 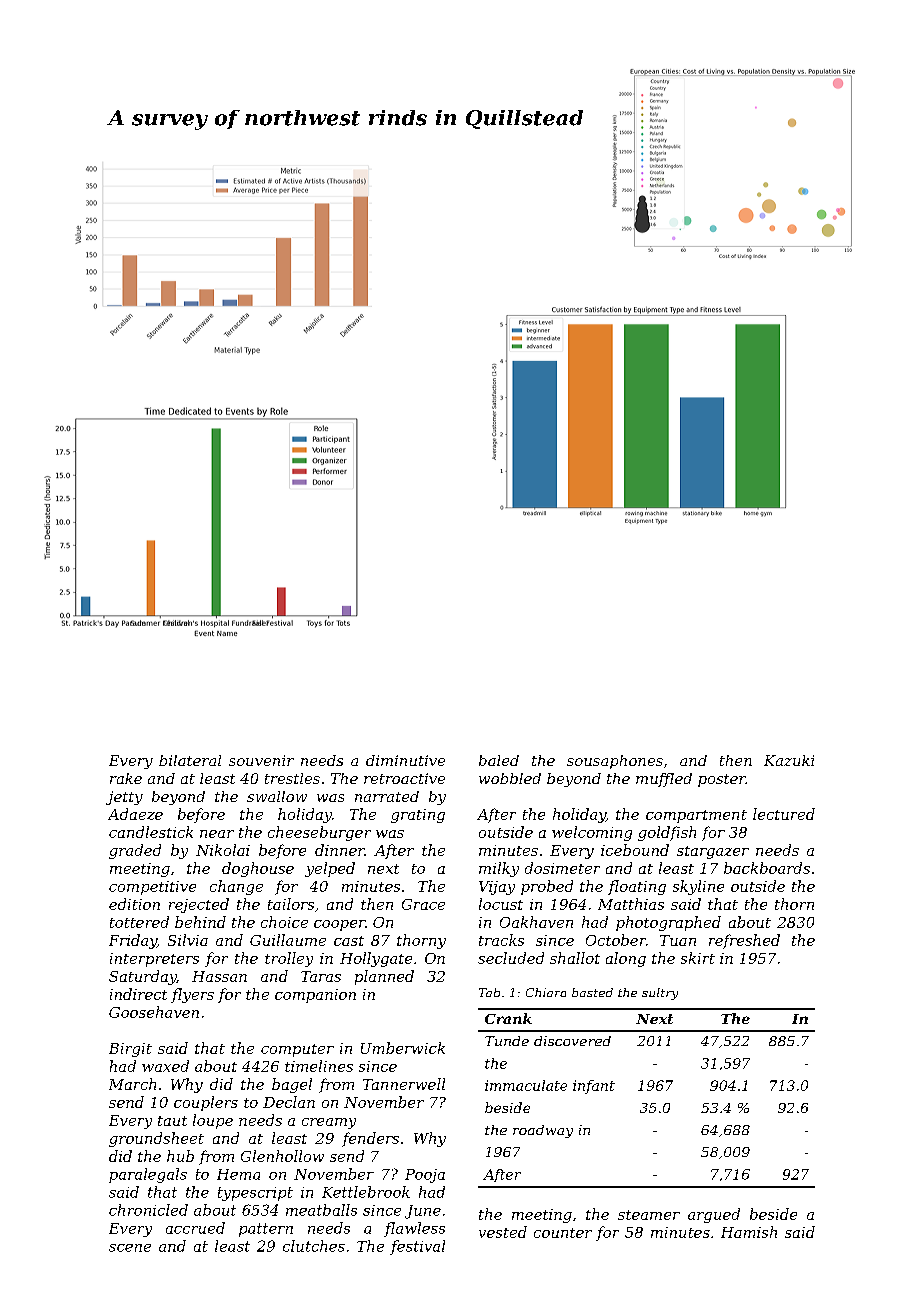 I want to click on rake, so click(x=126, y=778).
